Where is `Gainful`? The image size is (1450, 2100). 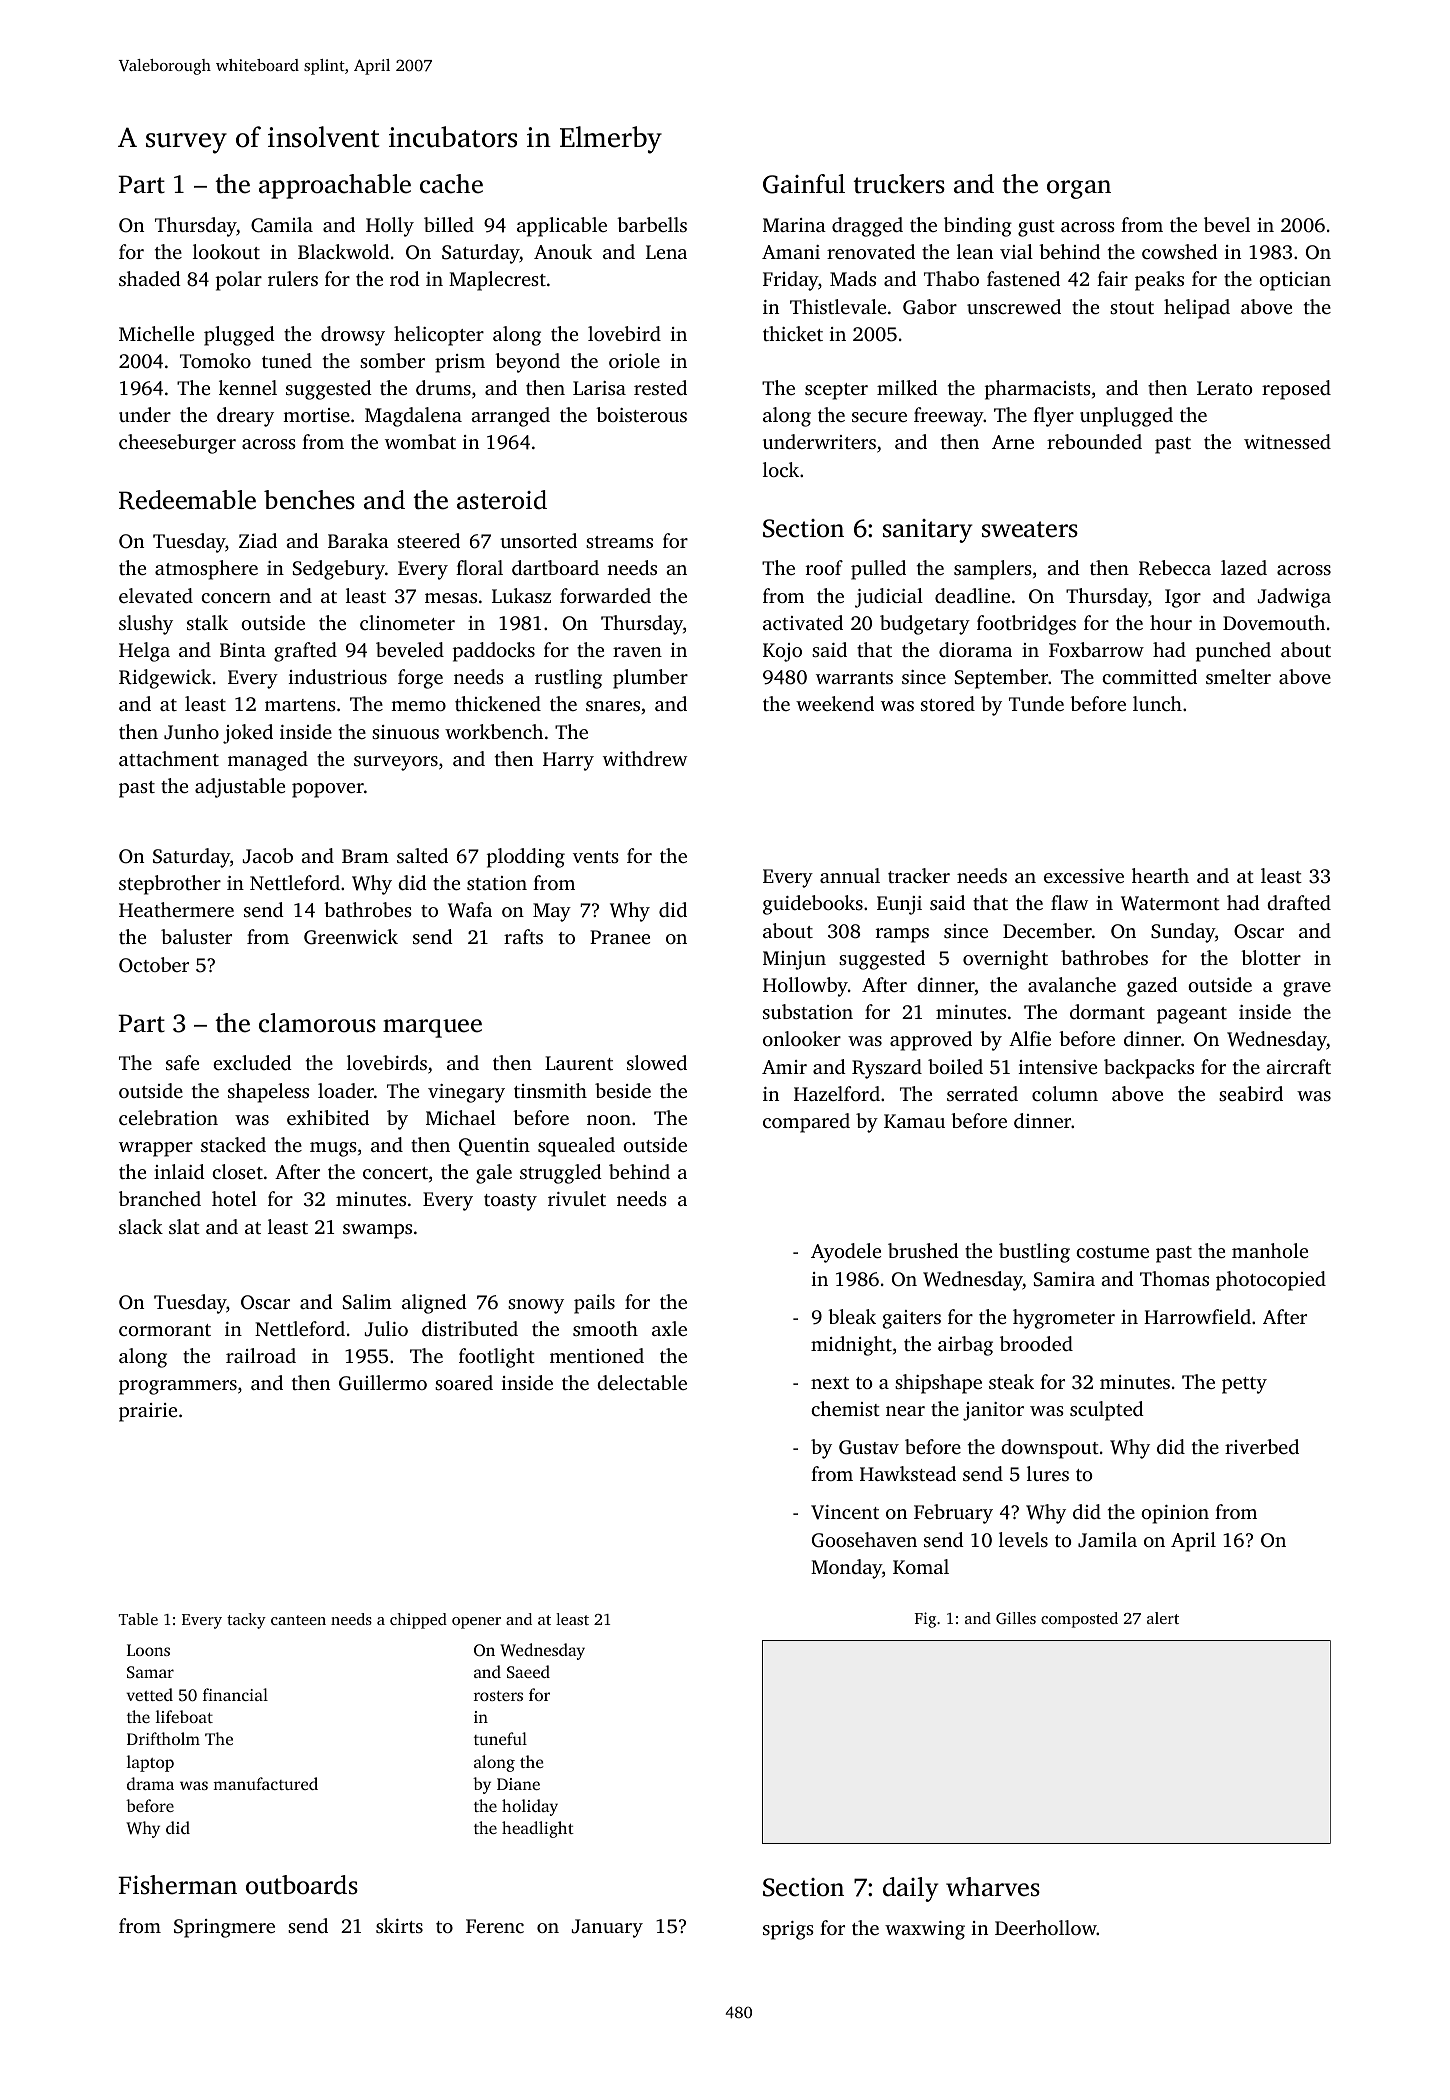 Gainful is located at coordinates (804, 184).
